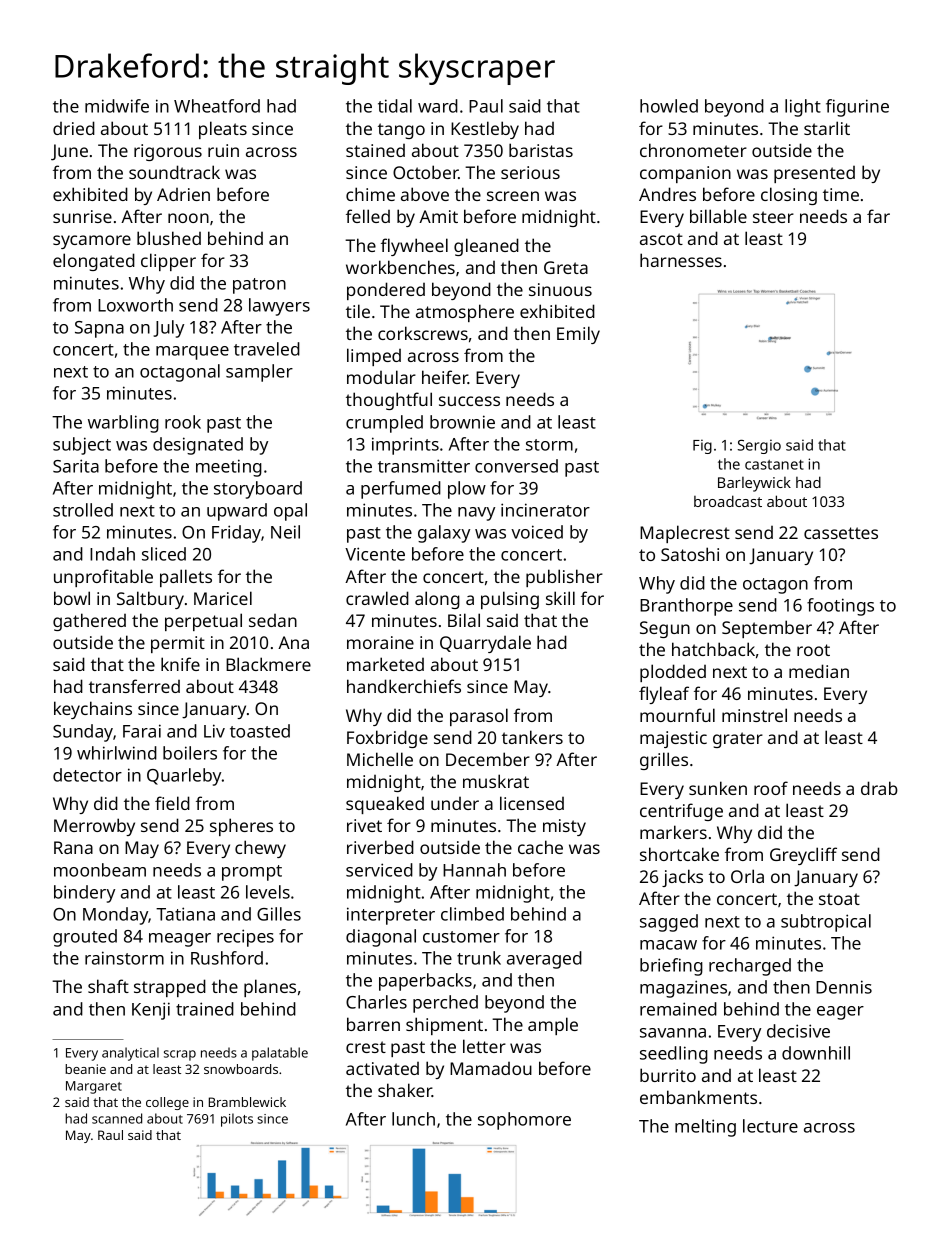 The image size is (952, 1233). Describe the element at coordinates (370, 194) in the screenshot. I see `chime` at that location.
